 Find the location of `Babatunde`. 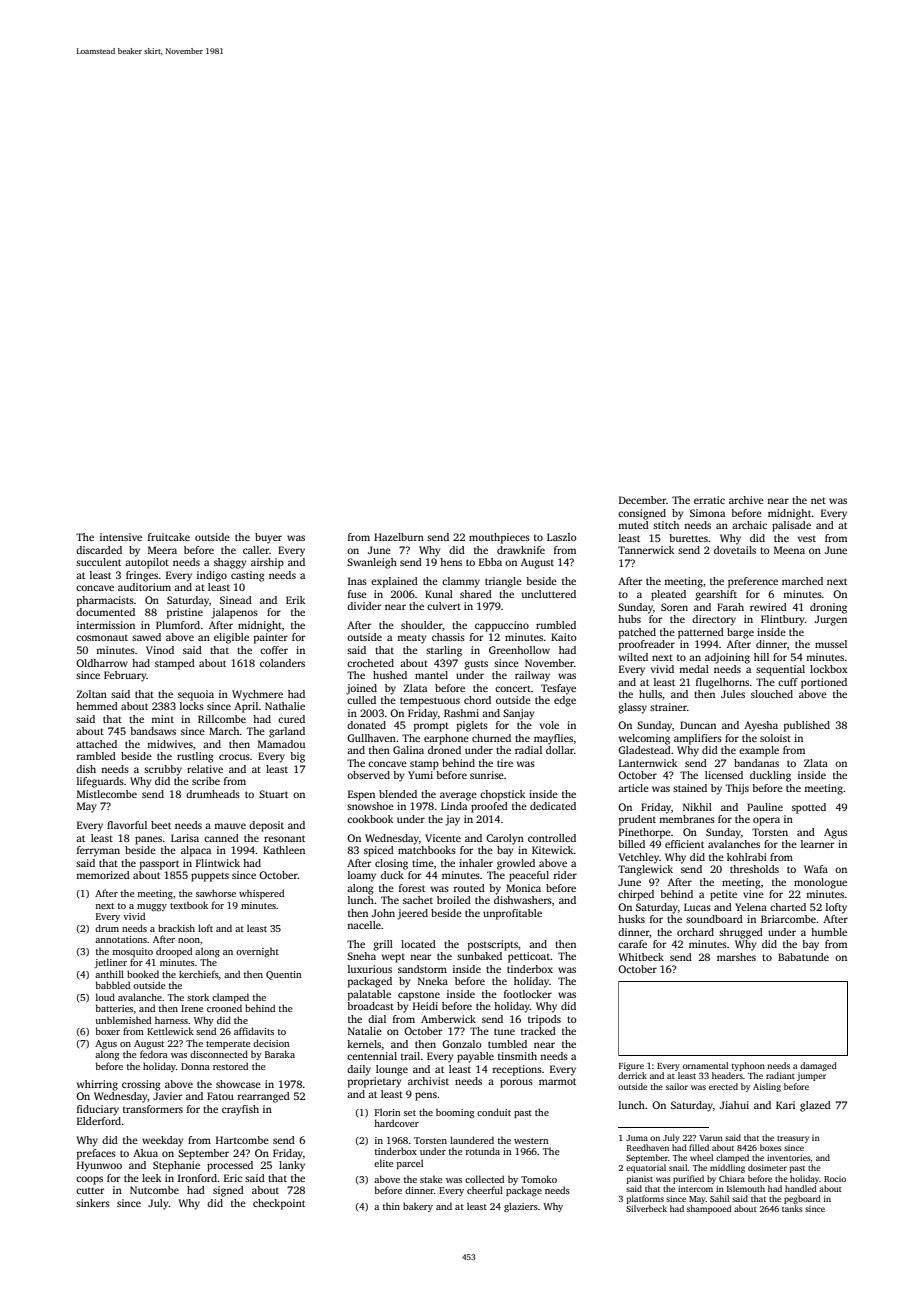

Babatunde is located at coordinates (803, 957).
